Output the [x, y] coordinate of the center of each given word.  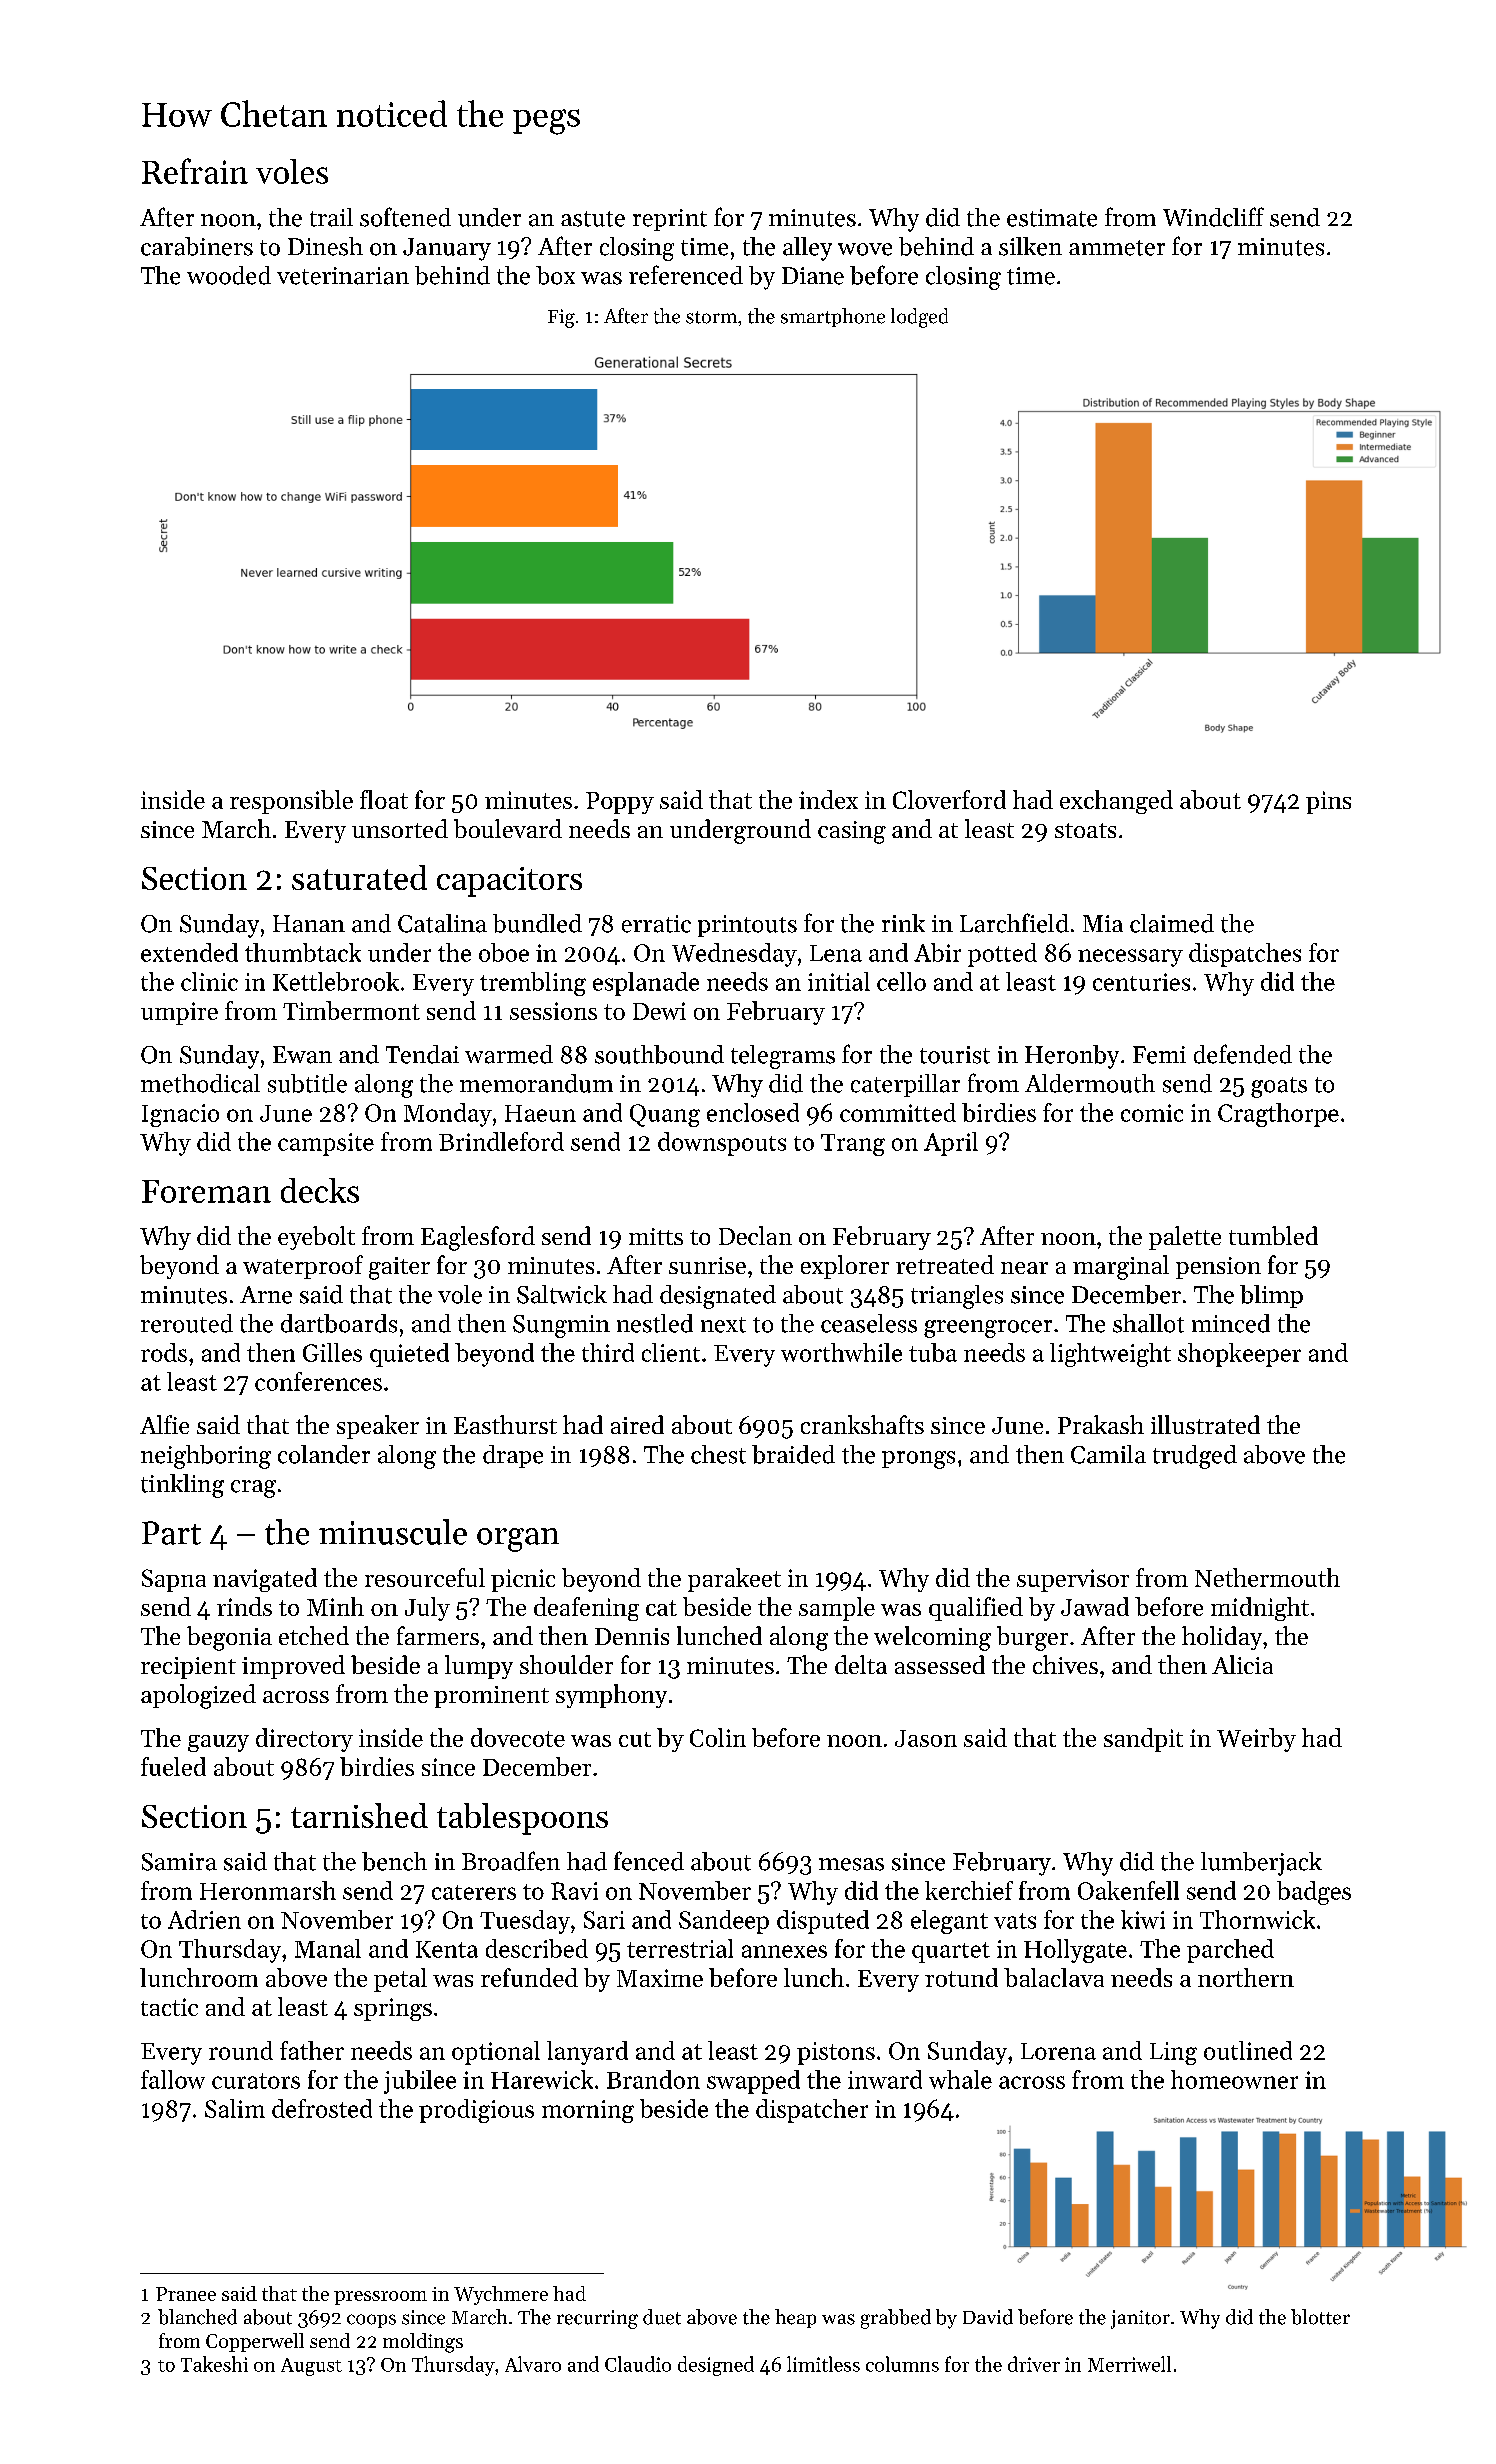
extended [189, 952]
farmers [438, 1635]
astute [593, 219]
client [671, 1352]
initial [839, 981]
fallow [173, 2079]
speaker [378, 1427]
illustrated [1205, 1424]
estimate [1052, 218]
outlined [1248, 2050]
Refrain [195, 171]
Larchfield [1014, 923]
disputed [823, 1922]
